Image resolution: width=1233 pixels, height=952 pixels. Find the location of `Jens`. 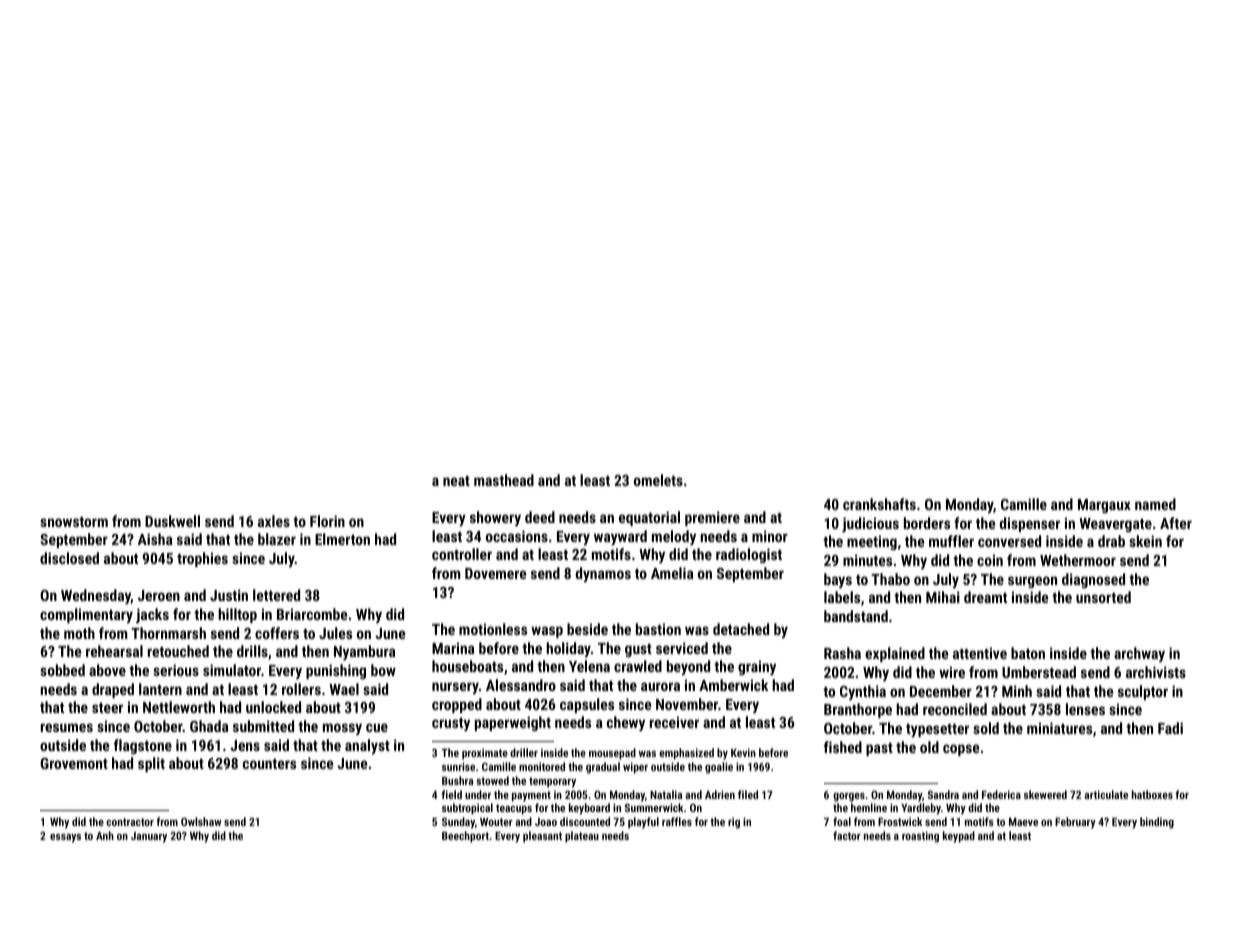

Jens is located at coordinates (245, 745).
